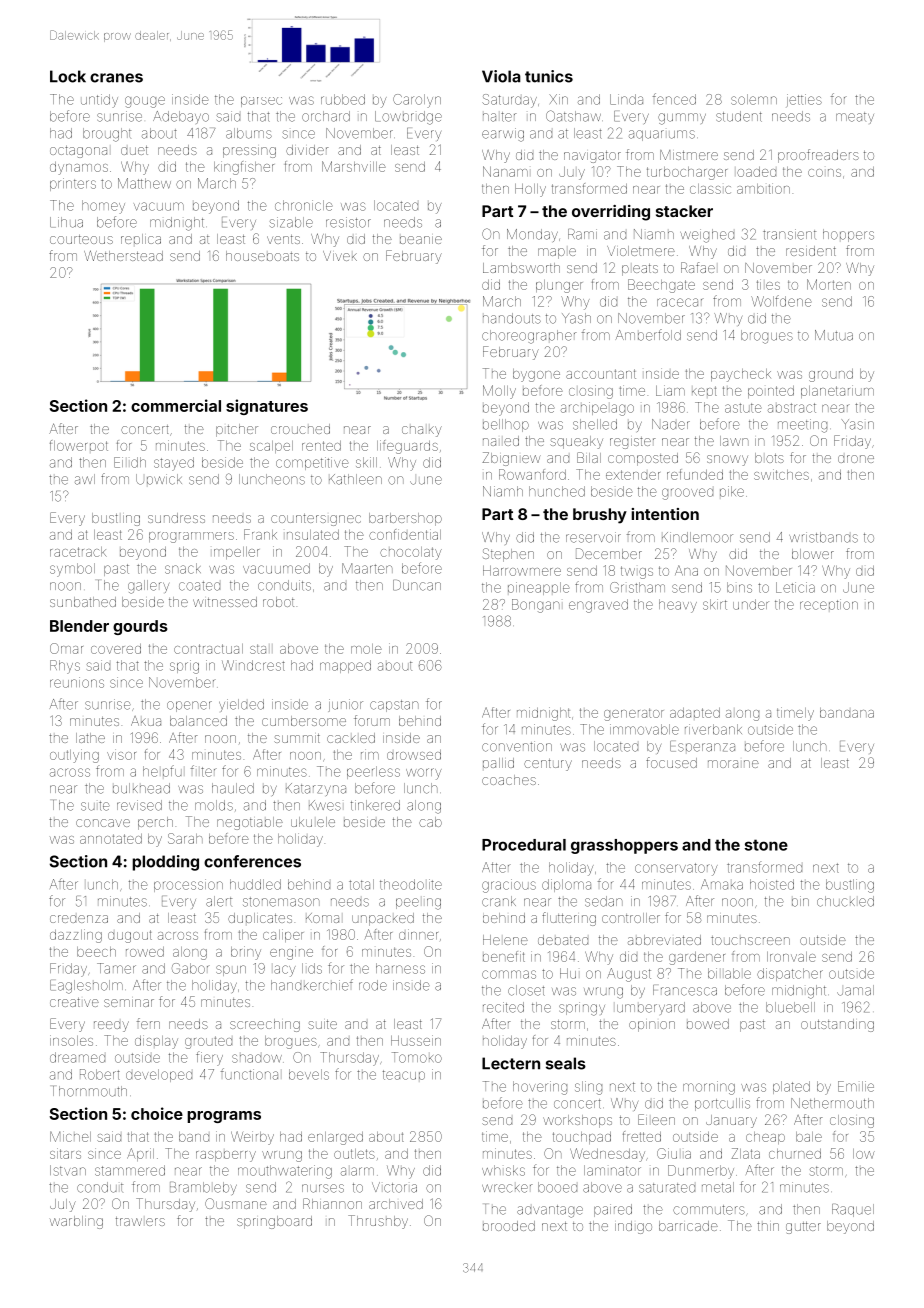 Image resolution: width=924 pixels, height=1308 pixels. What do you see at coordinates (509, 1226) in the image?
I see `brooded` at bounding box center [509, 1226].
